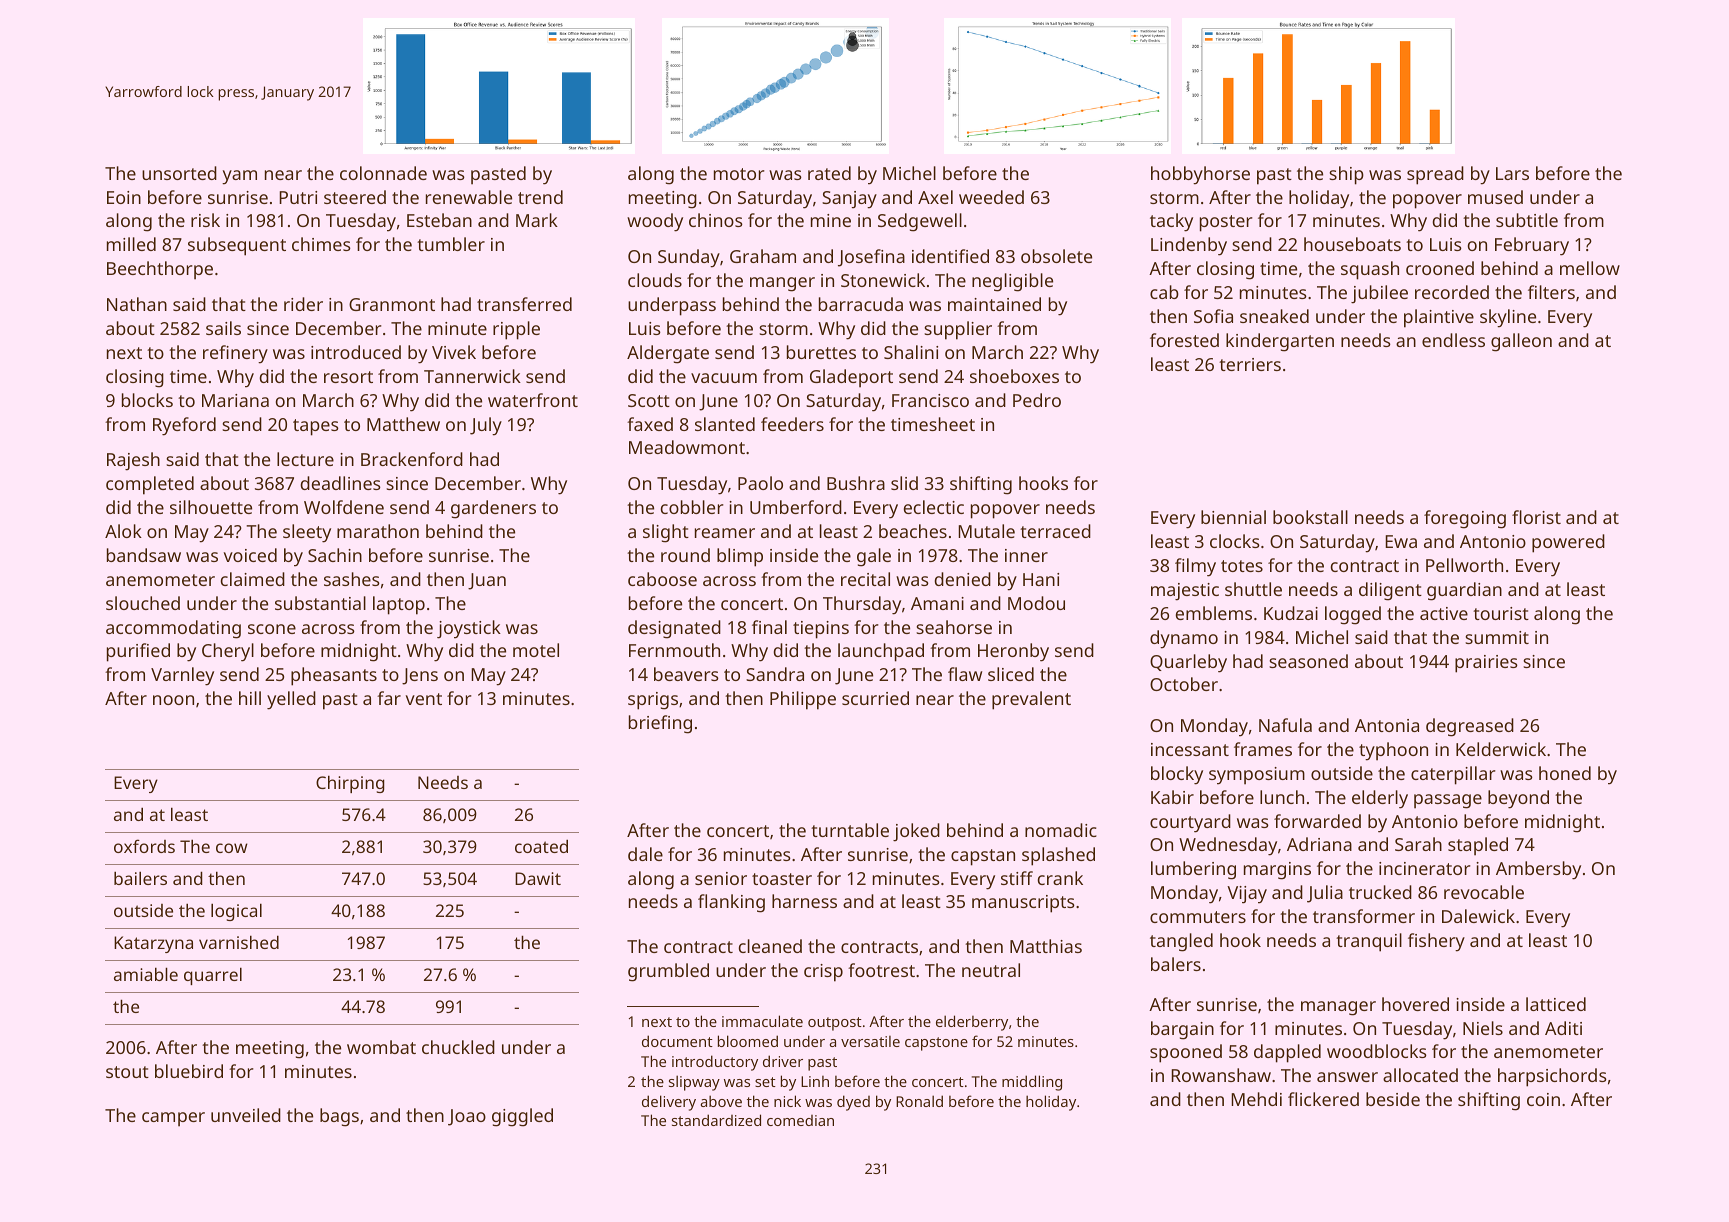  Describe the element at coordinates (522, 1117) in the image. I see `giggled` at that location.
